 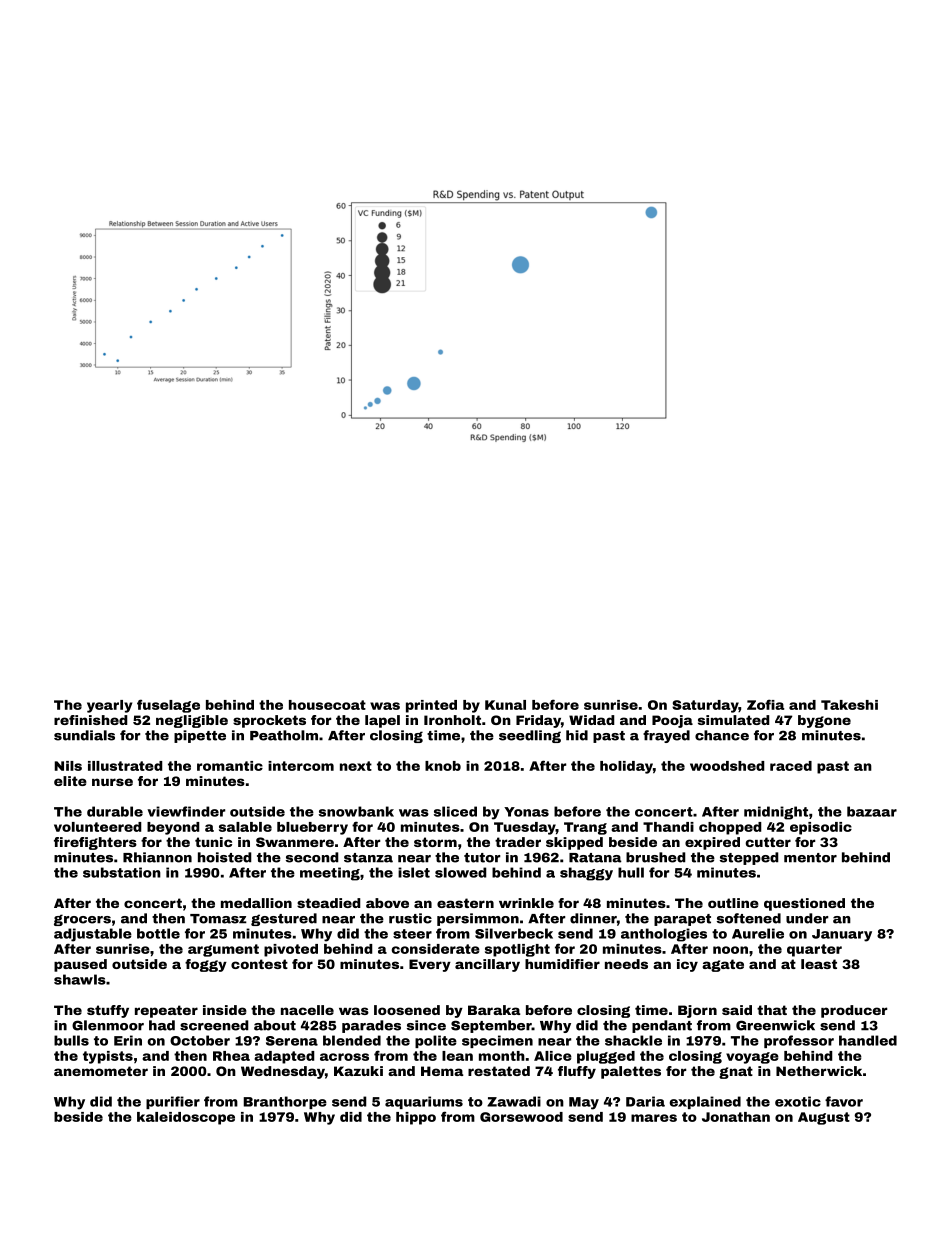 What do you see at coordinates (213, 842) in the screenshot?
I see `tunic` at bounding box center [213, 842].
